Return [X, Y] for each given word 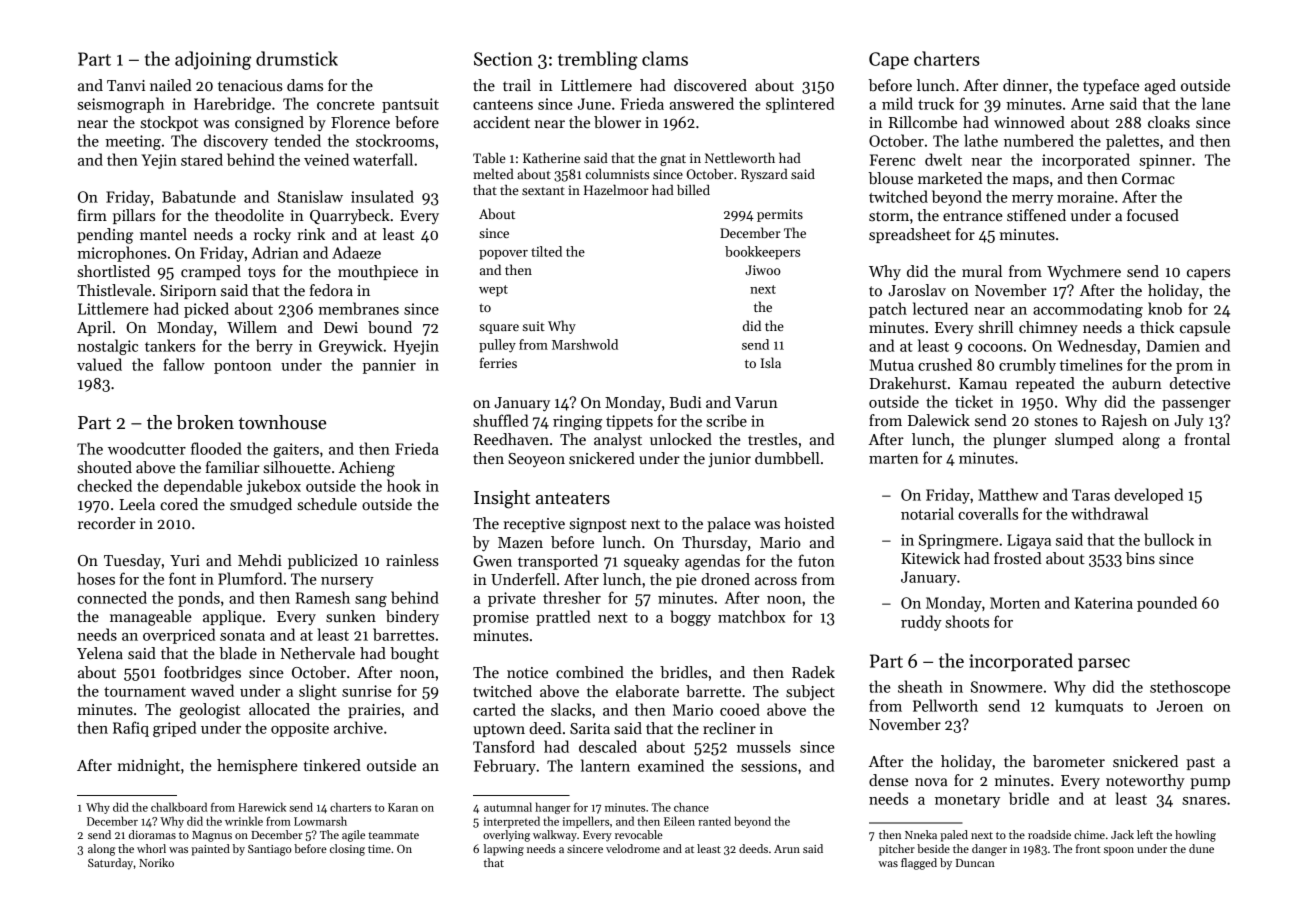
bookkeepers [762, 253]
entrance [973, 216]
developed [1148, 496]
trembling [598, 60]
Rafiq [131, 729]
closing [347, 850]
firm [92, 215]
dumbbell [787, 458]
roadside [1049, 834]
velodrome [633, 848]
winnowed [1029, 122]
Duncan [975, 863]
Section [503, 59]
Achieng [367, 469]
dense [888, 780]
